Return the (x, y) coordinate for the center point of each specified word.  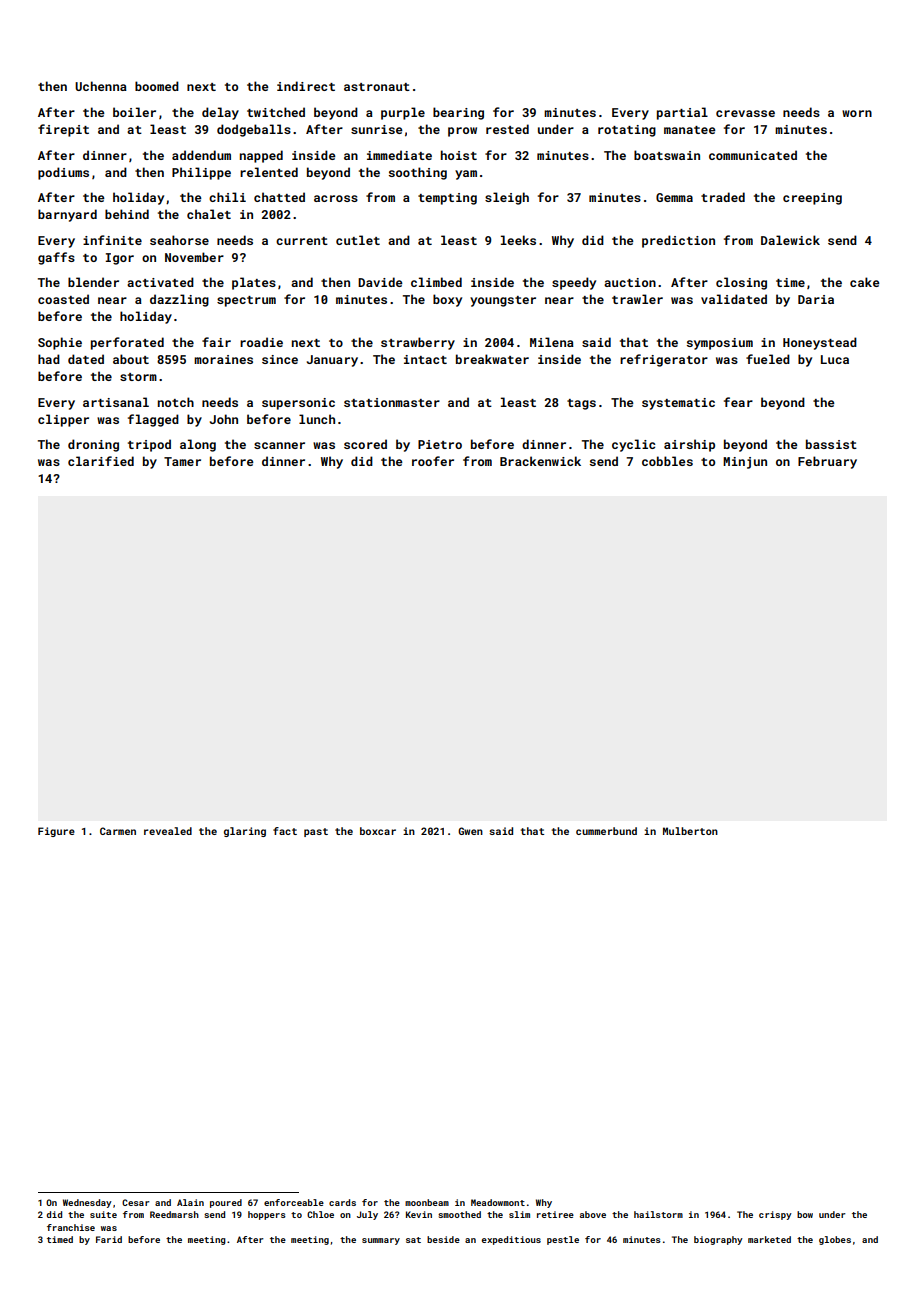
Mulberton (690, 831)
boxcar (378, 831)
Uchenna (101, 86)
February (827, 462)
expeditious (511, 1240)
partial (682, 113)
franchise (71, 1227)
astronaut (377, 87)
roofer (433, 461)
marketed (769, 1239)
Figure (56, 832)
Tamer (182, 461)
